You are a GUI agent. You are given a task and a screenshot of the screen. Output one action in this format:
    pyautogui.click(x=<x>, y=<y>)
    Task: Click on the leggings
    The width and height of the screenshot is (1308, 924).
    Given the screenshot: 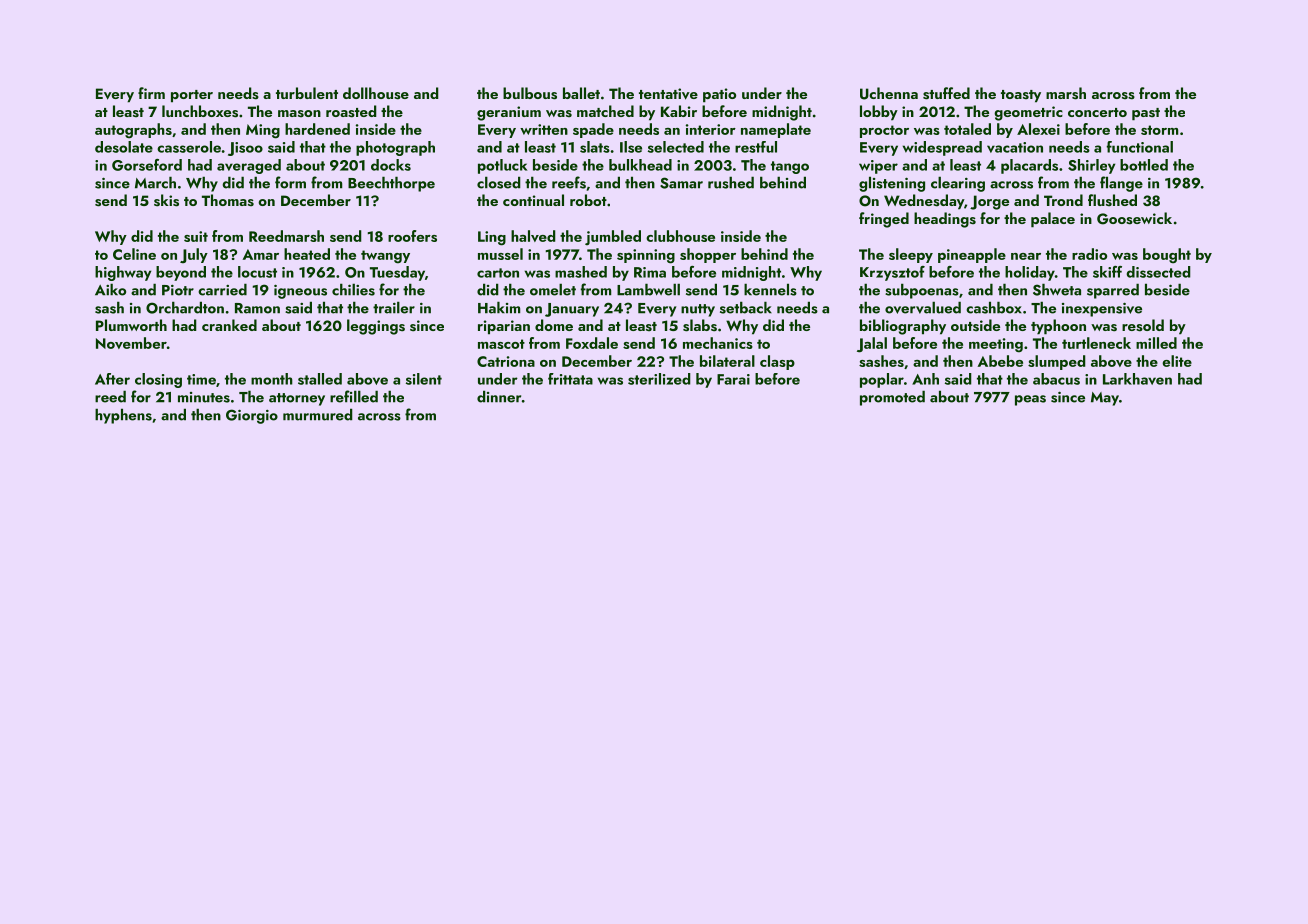 What is the action you would take?
    pyautogui.click(x=376, y=327)
